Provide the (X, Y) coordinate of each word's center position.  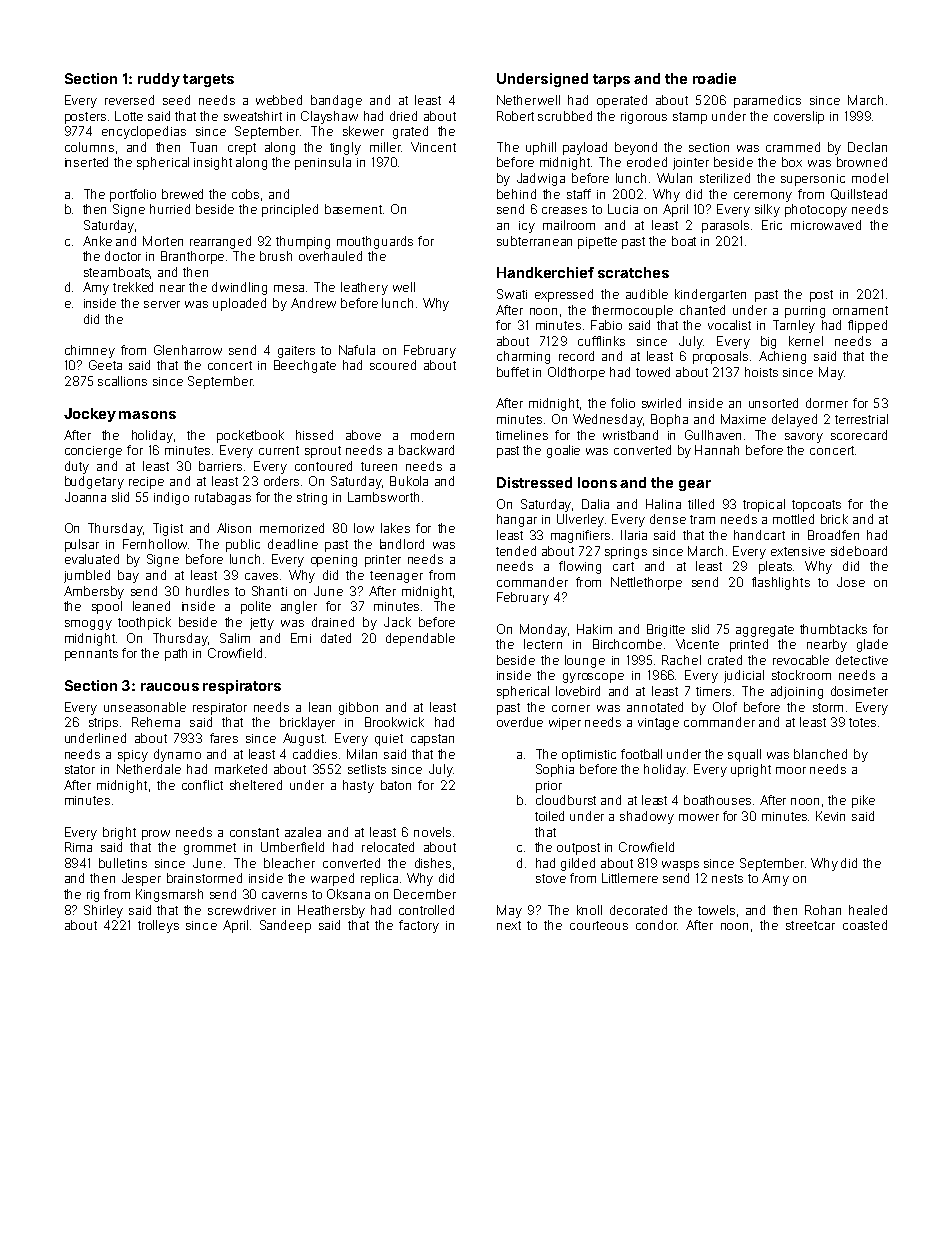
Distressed (534, 482)
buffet (513, 372)
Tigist (168, 529)
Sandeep (285, 926)
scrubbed (565, 116)
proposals (720, 357)
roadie (714, 78)
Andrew (313, 303)
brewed (182, 194)
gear (695, 485)
